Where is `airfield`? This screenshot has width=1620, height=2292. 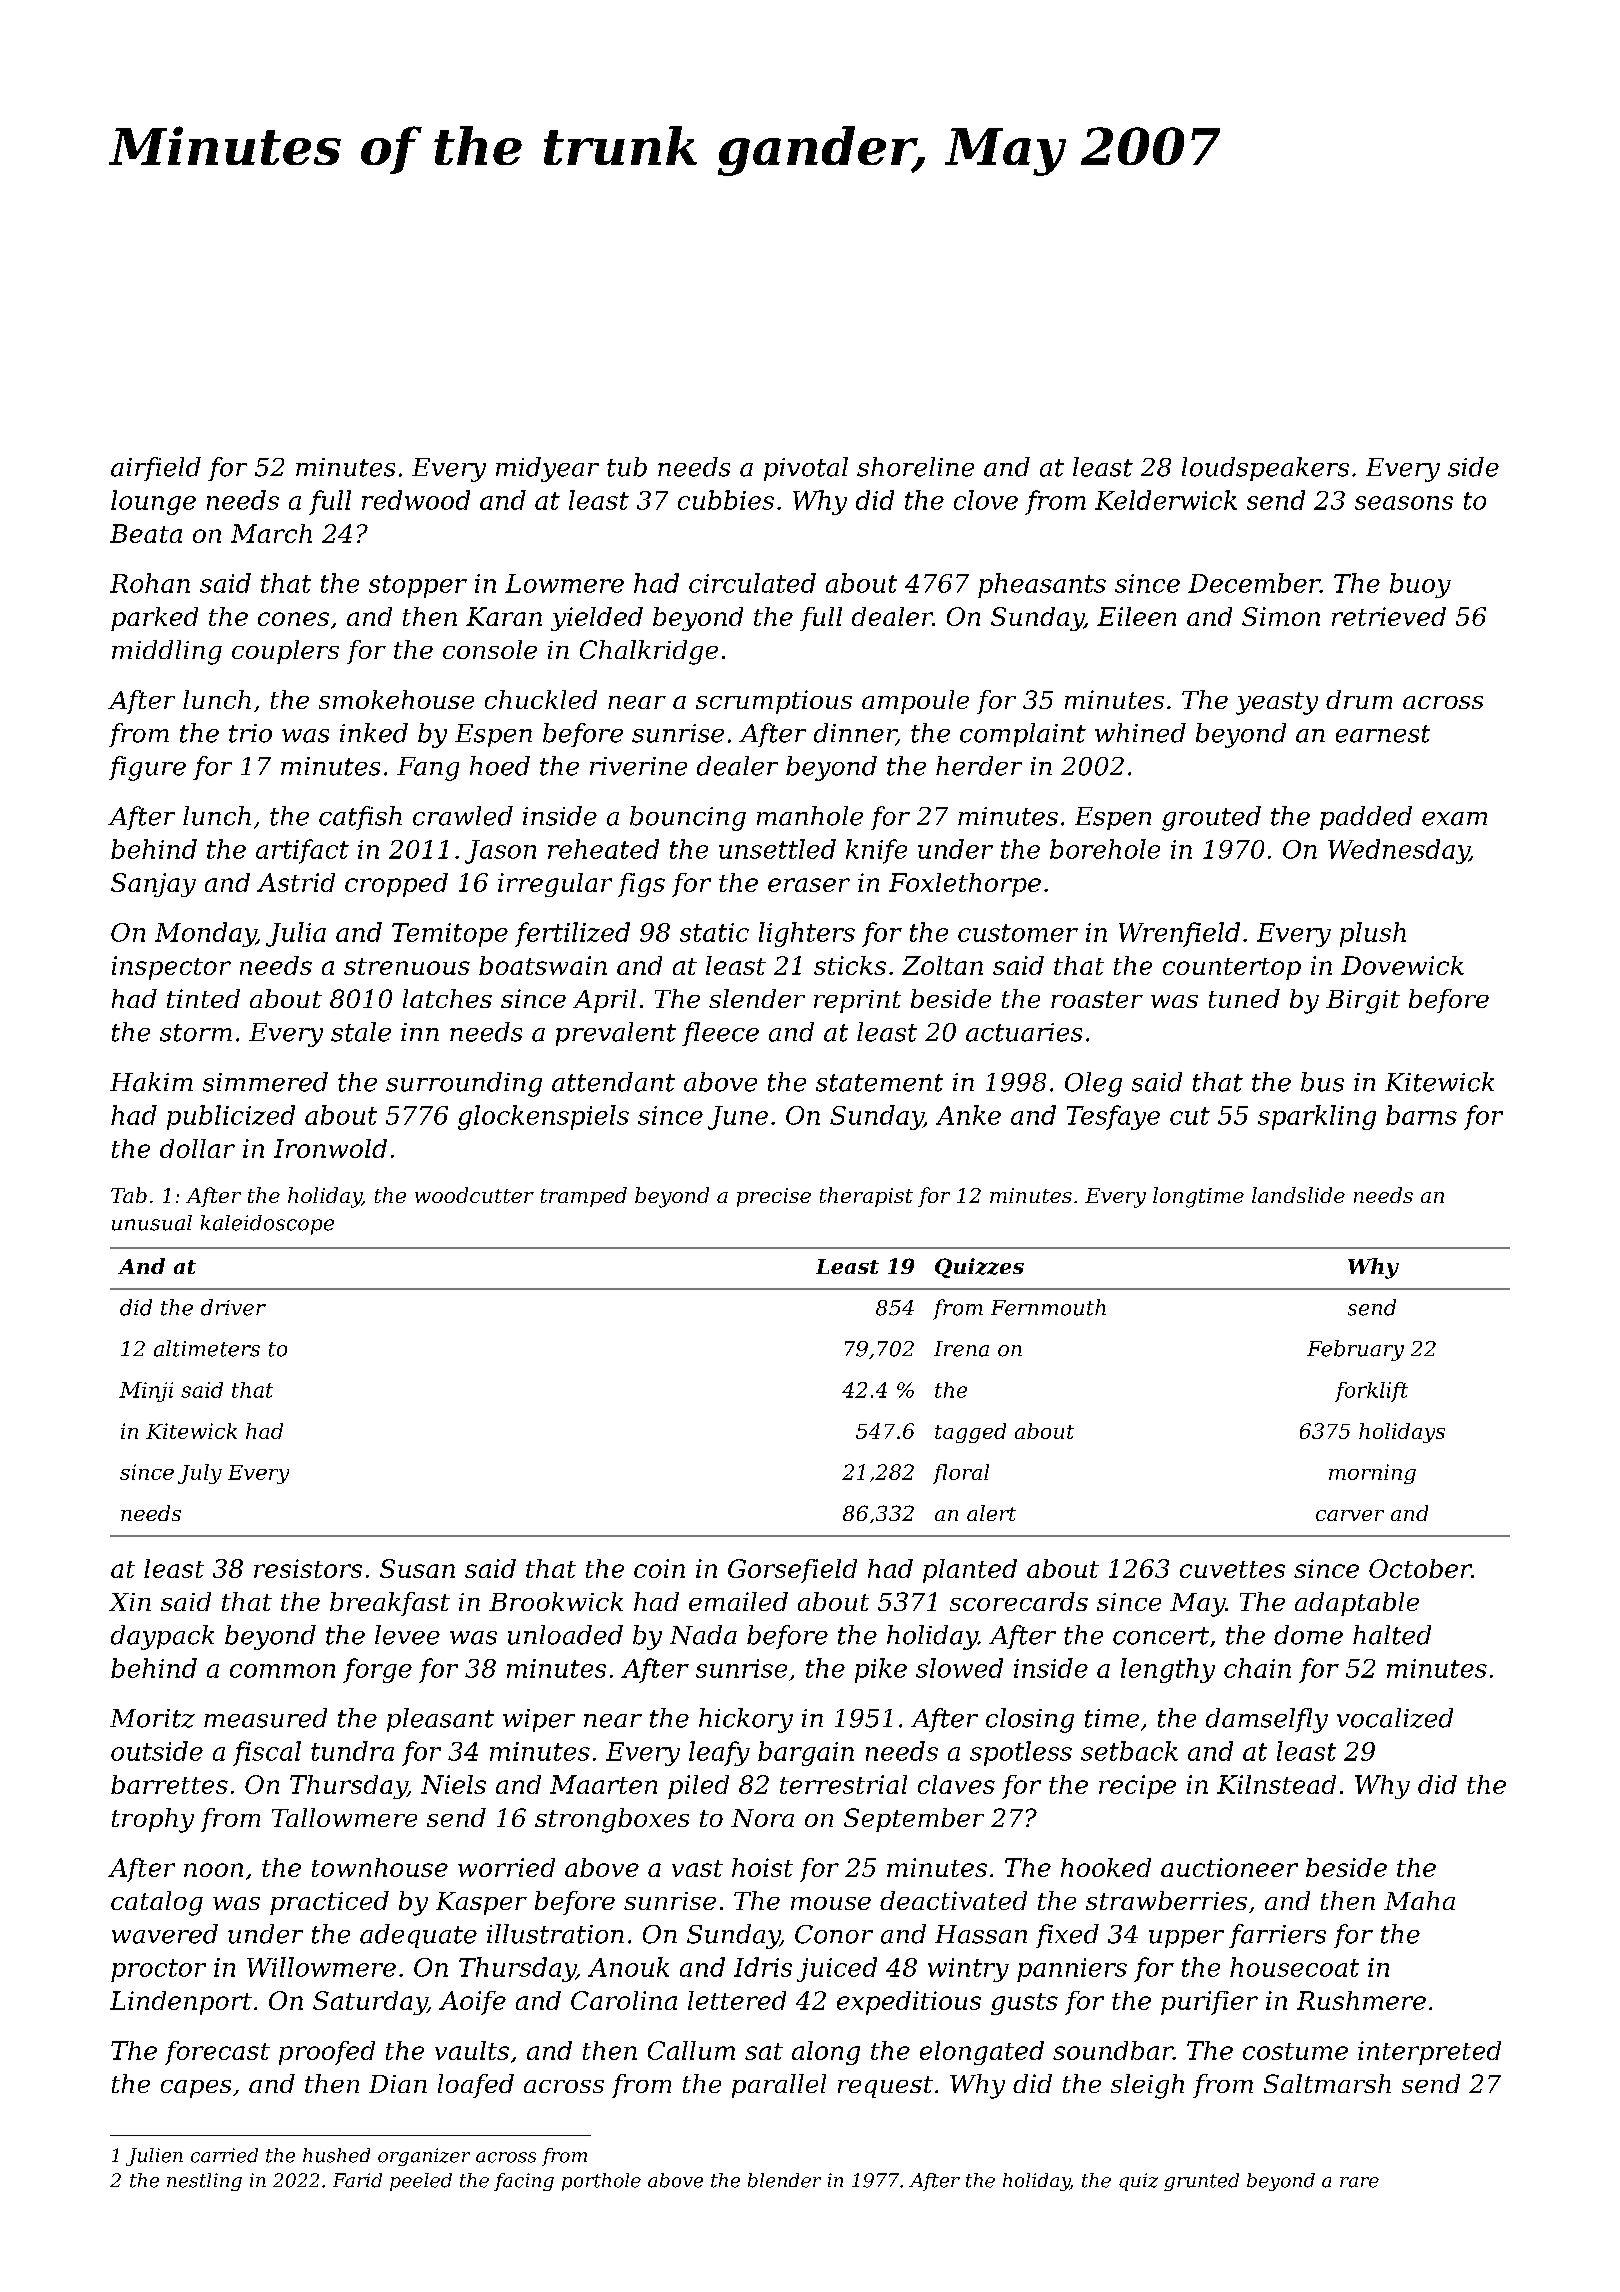 airfield is located at coordinates (156, 469).
